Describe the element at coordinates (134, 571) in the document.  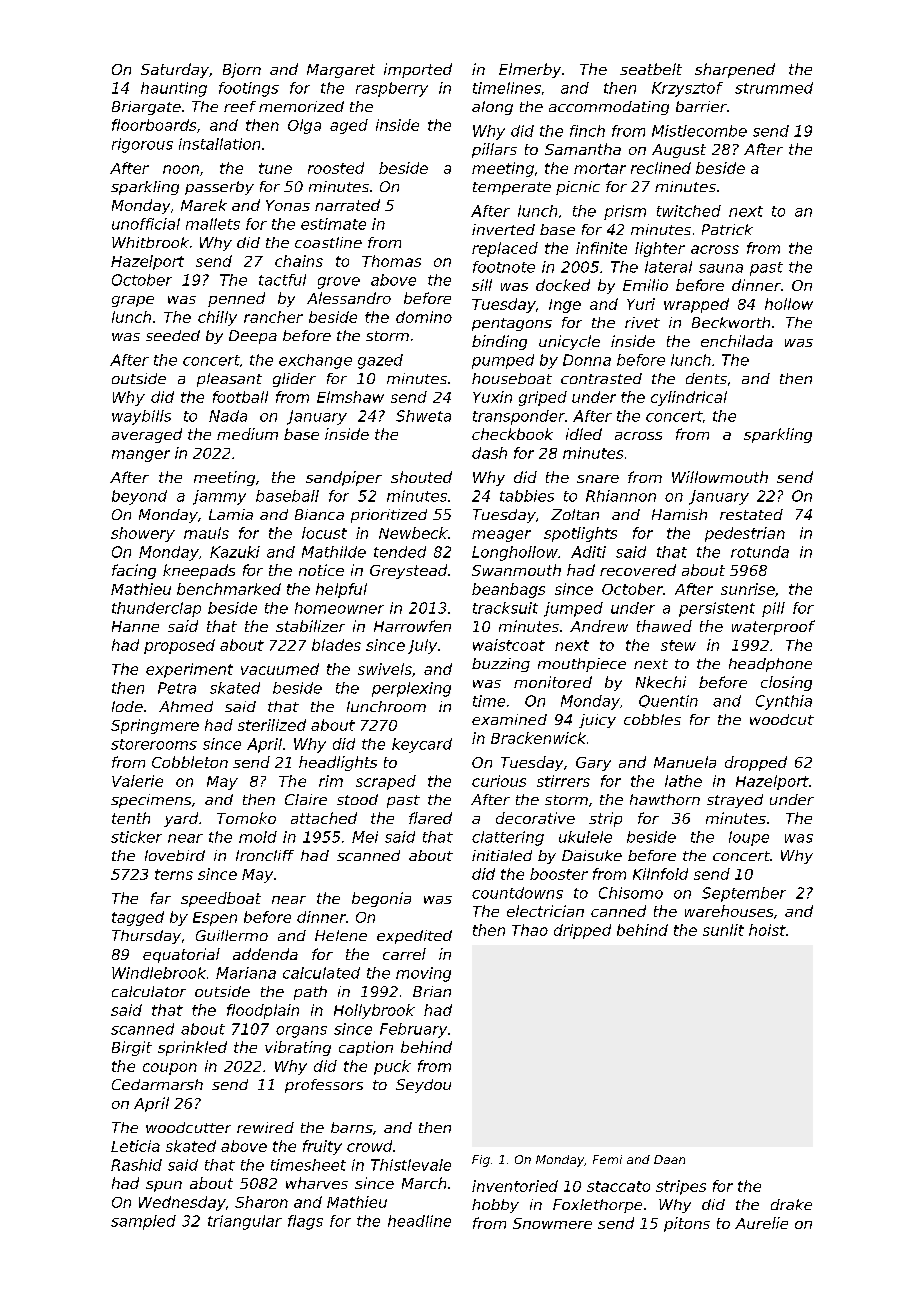
I see `facing` at that location.
